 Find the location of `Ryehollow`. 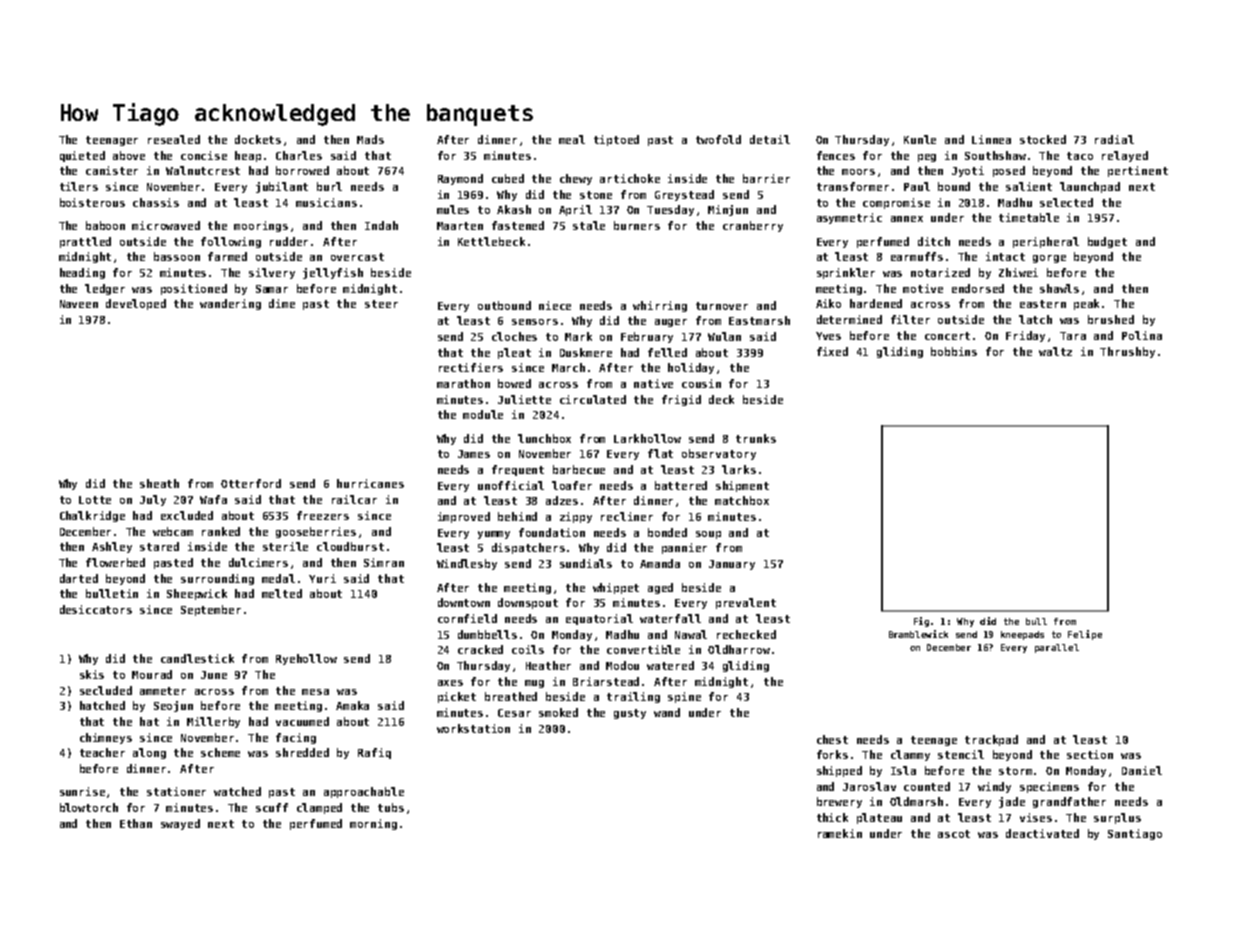

Ryehollow is located at coordinates (306, 659).
